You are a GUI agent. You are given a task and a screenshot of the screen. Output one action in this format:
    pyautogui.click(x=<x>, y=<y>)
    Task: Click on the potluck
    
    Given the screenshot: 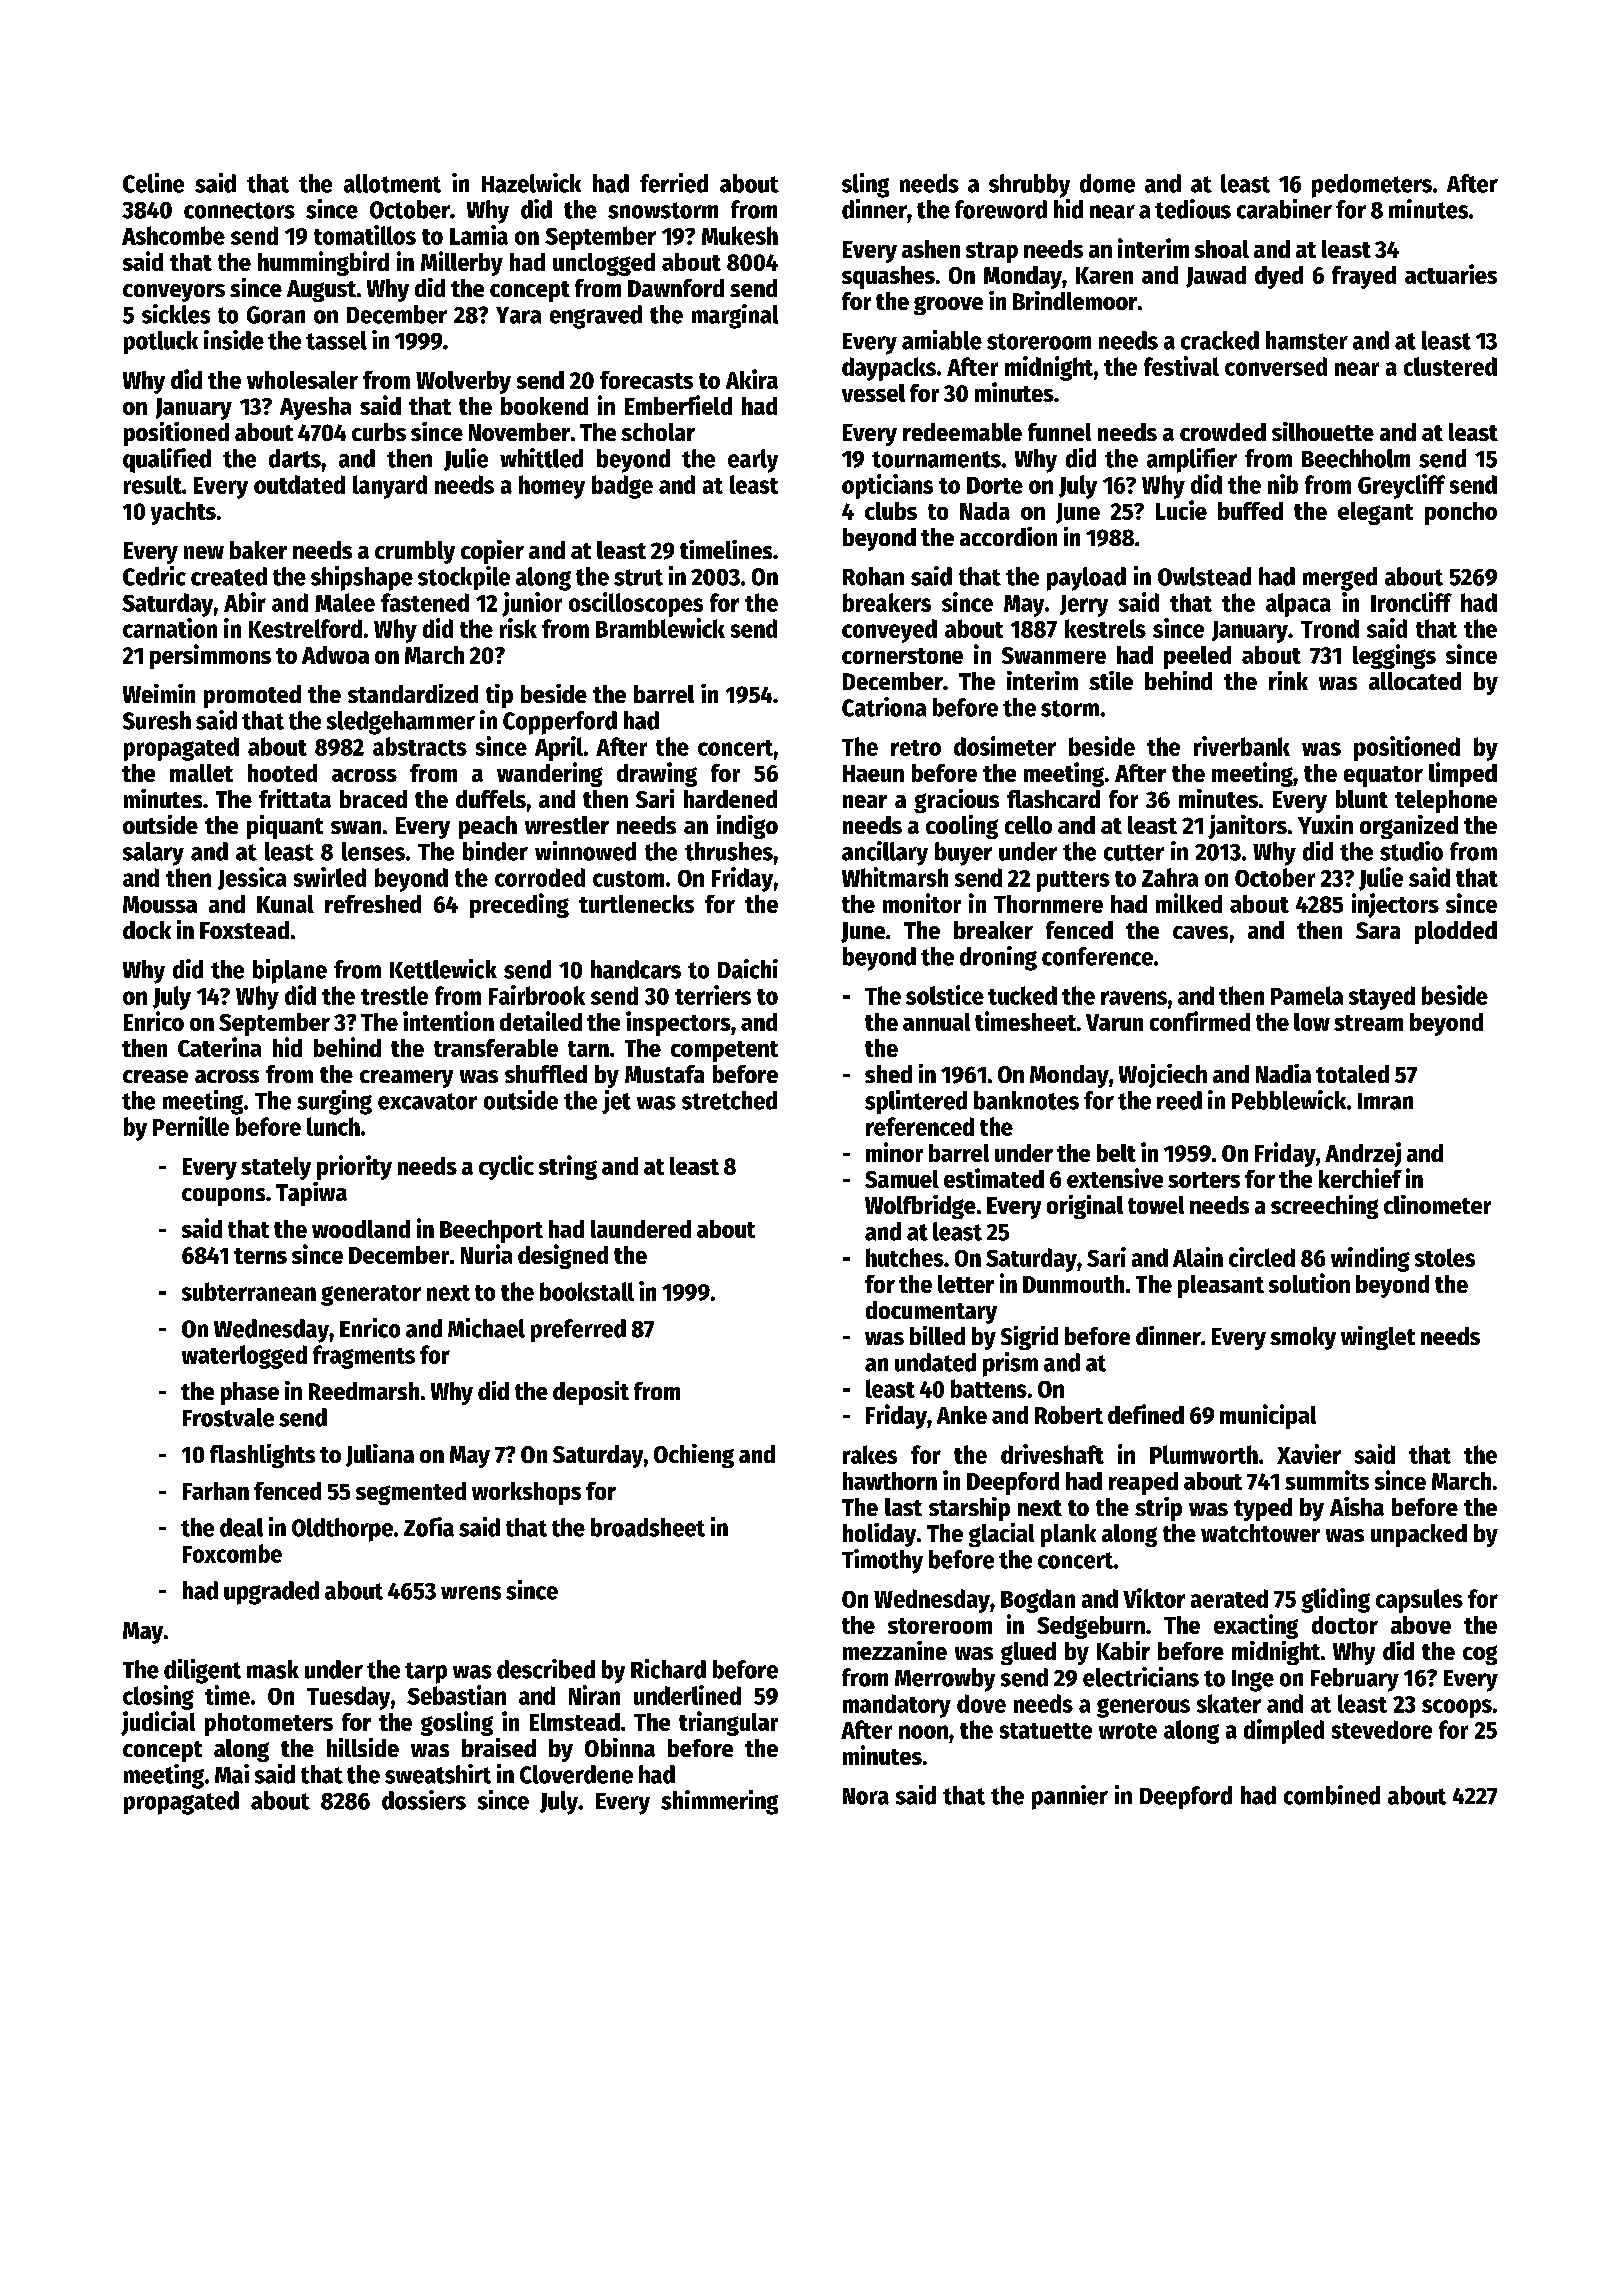 What is the action you would take?
    pyautogui.click(x=161, y=342)
